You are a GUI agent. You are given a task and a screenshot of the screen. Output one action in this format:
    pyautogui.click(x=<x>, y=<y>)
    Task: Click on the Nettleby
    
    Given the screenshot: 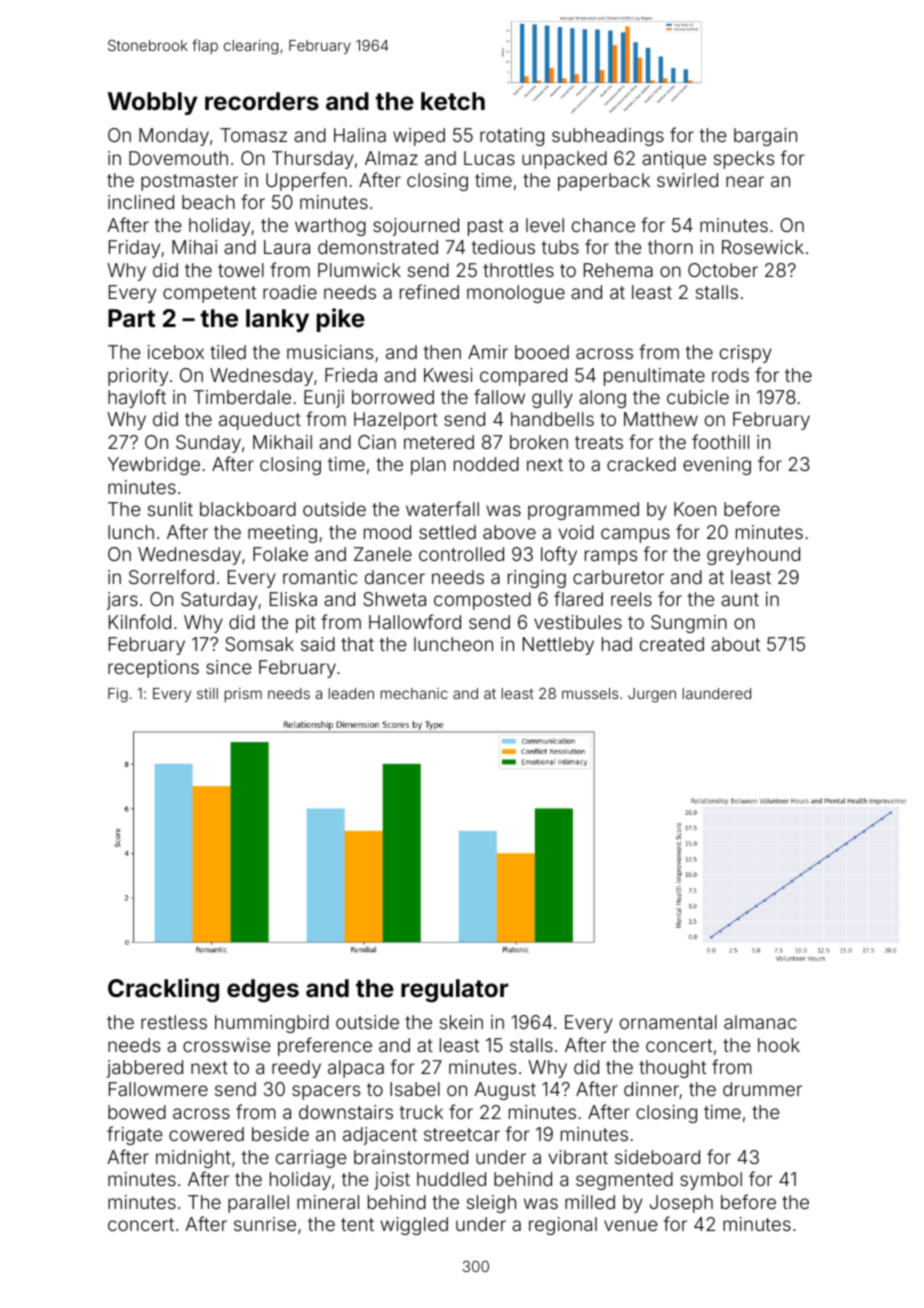 What is the action you would take?
    pyautogui.click(x=558, y=646)
